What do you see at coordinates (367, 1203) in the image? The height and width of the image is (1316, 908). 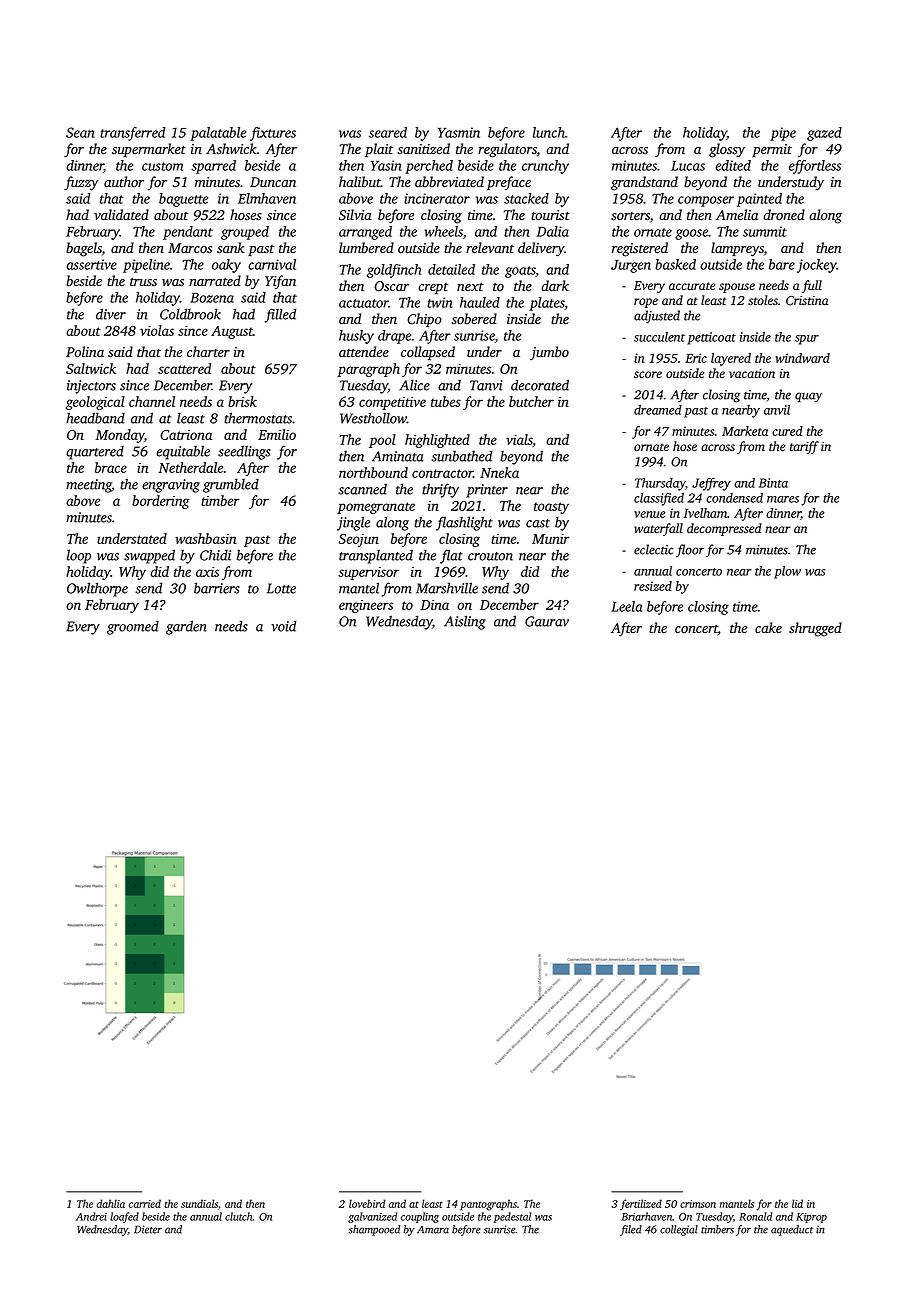 I see `lovebird` at bounding box center [367, 1203].
